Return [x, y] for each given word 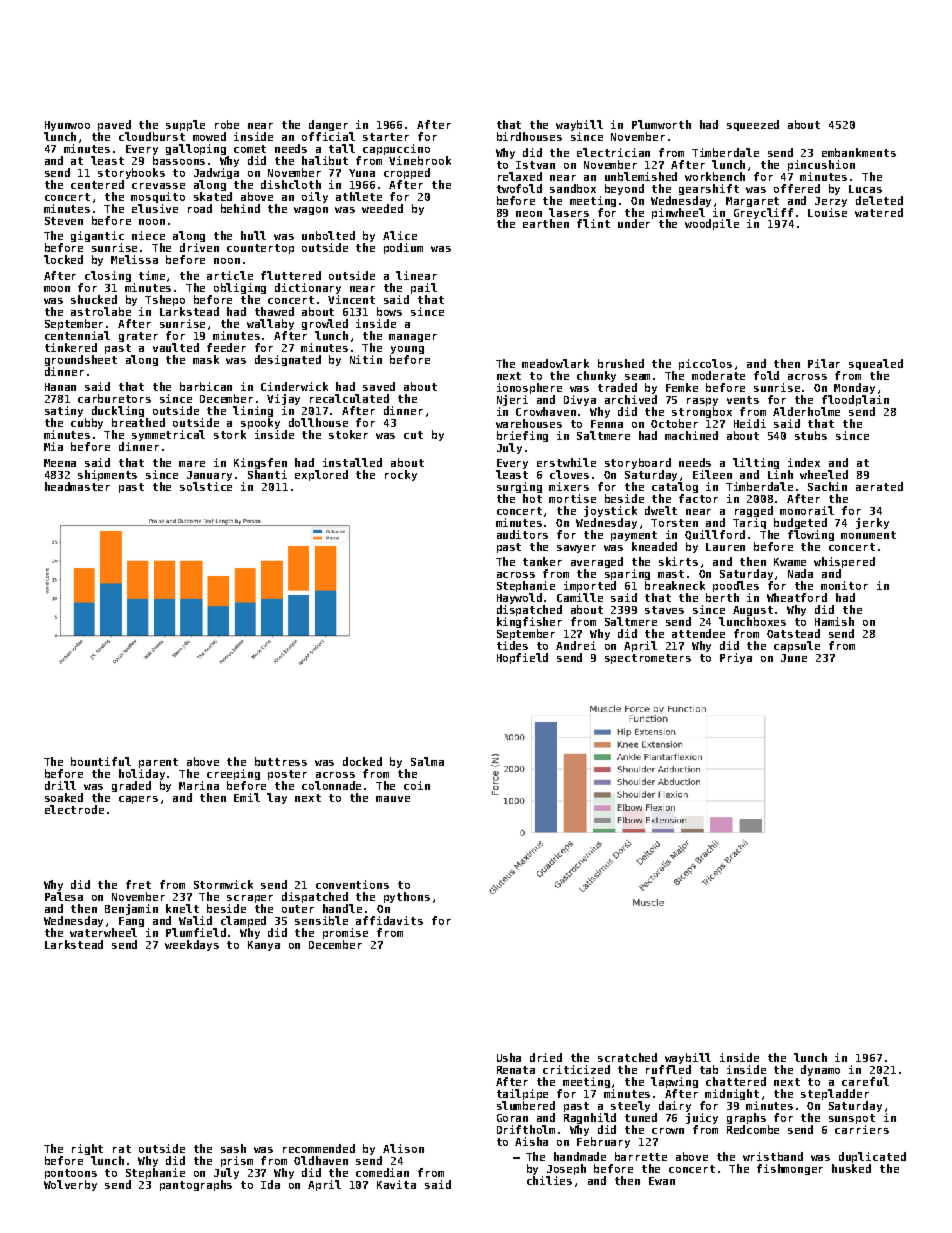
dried [546, 1057]
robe [227, 124]
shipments [107, 475]
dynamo [820, 1070]
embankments [859, 152]
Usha [509, 1057]
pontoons [71, 1174]
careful [865, 1081]
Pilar [824, 363]
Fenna [607, 424]
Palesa [64, 896]
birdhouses [529, 136]
